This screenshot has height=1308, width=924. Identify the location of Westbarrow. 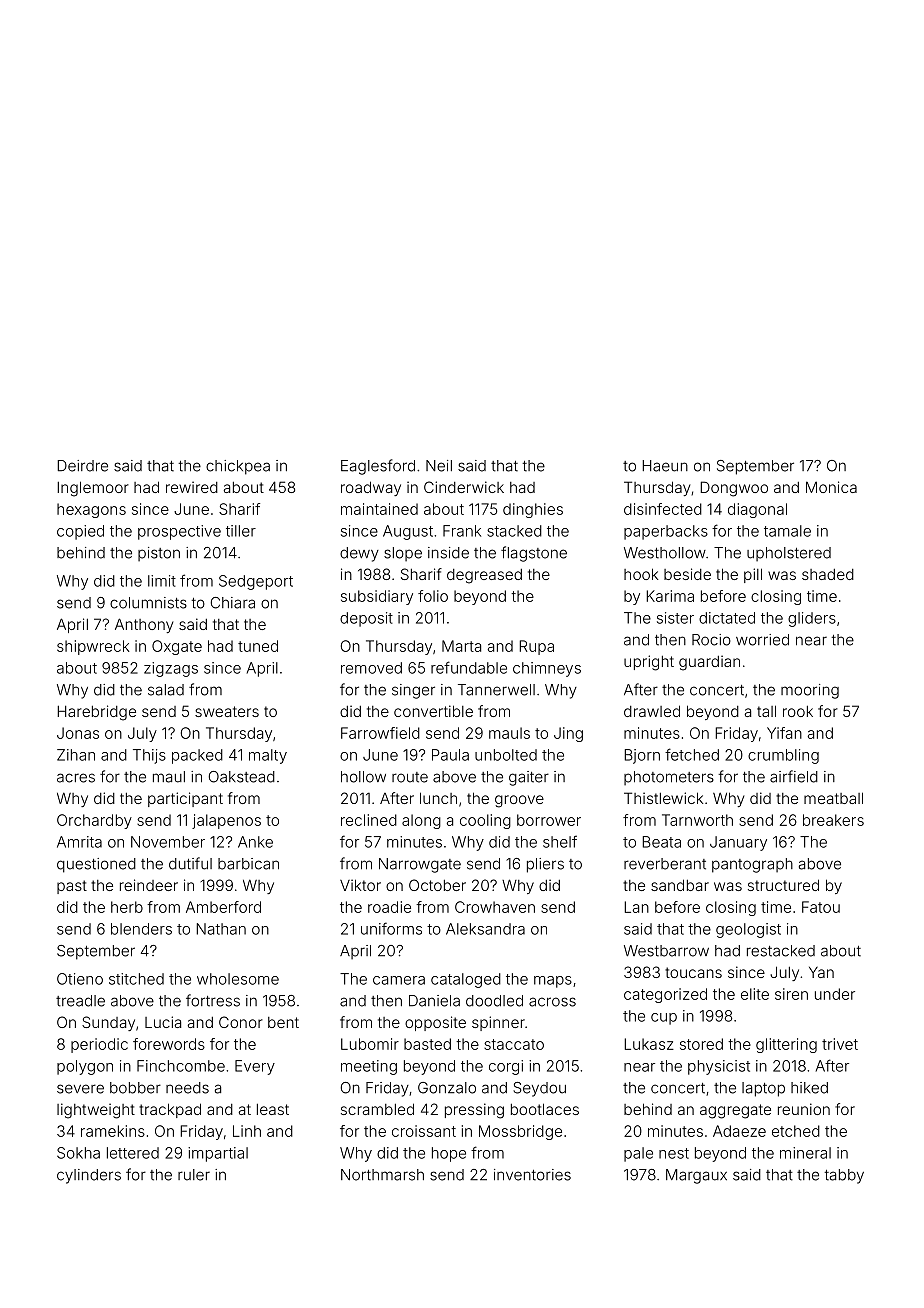
(666, 951).
